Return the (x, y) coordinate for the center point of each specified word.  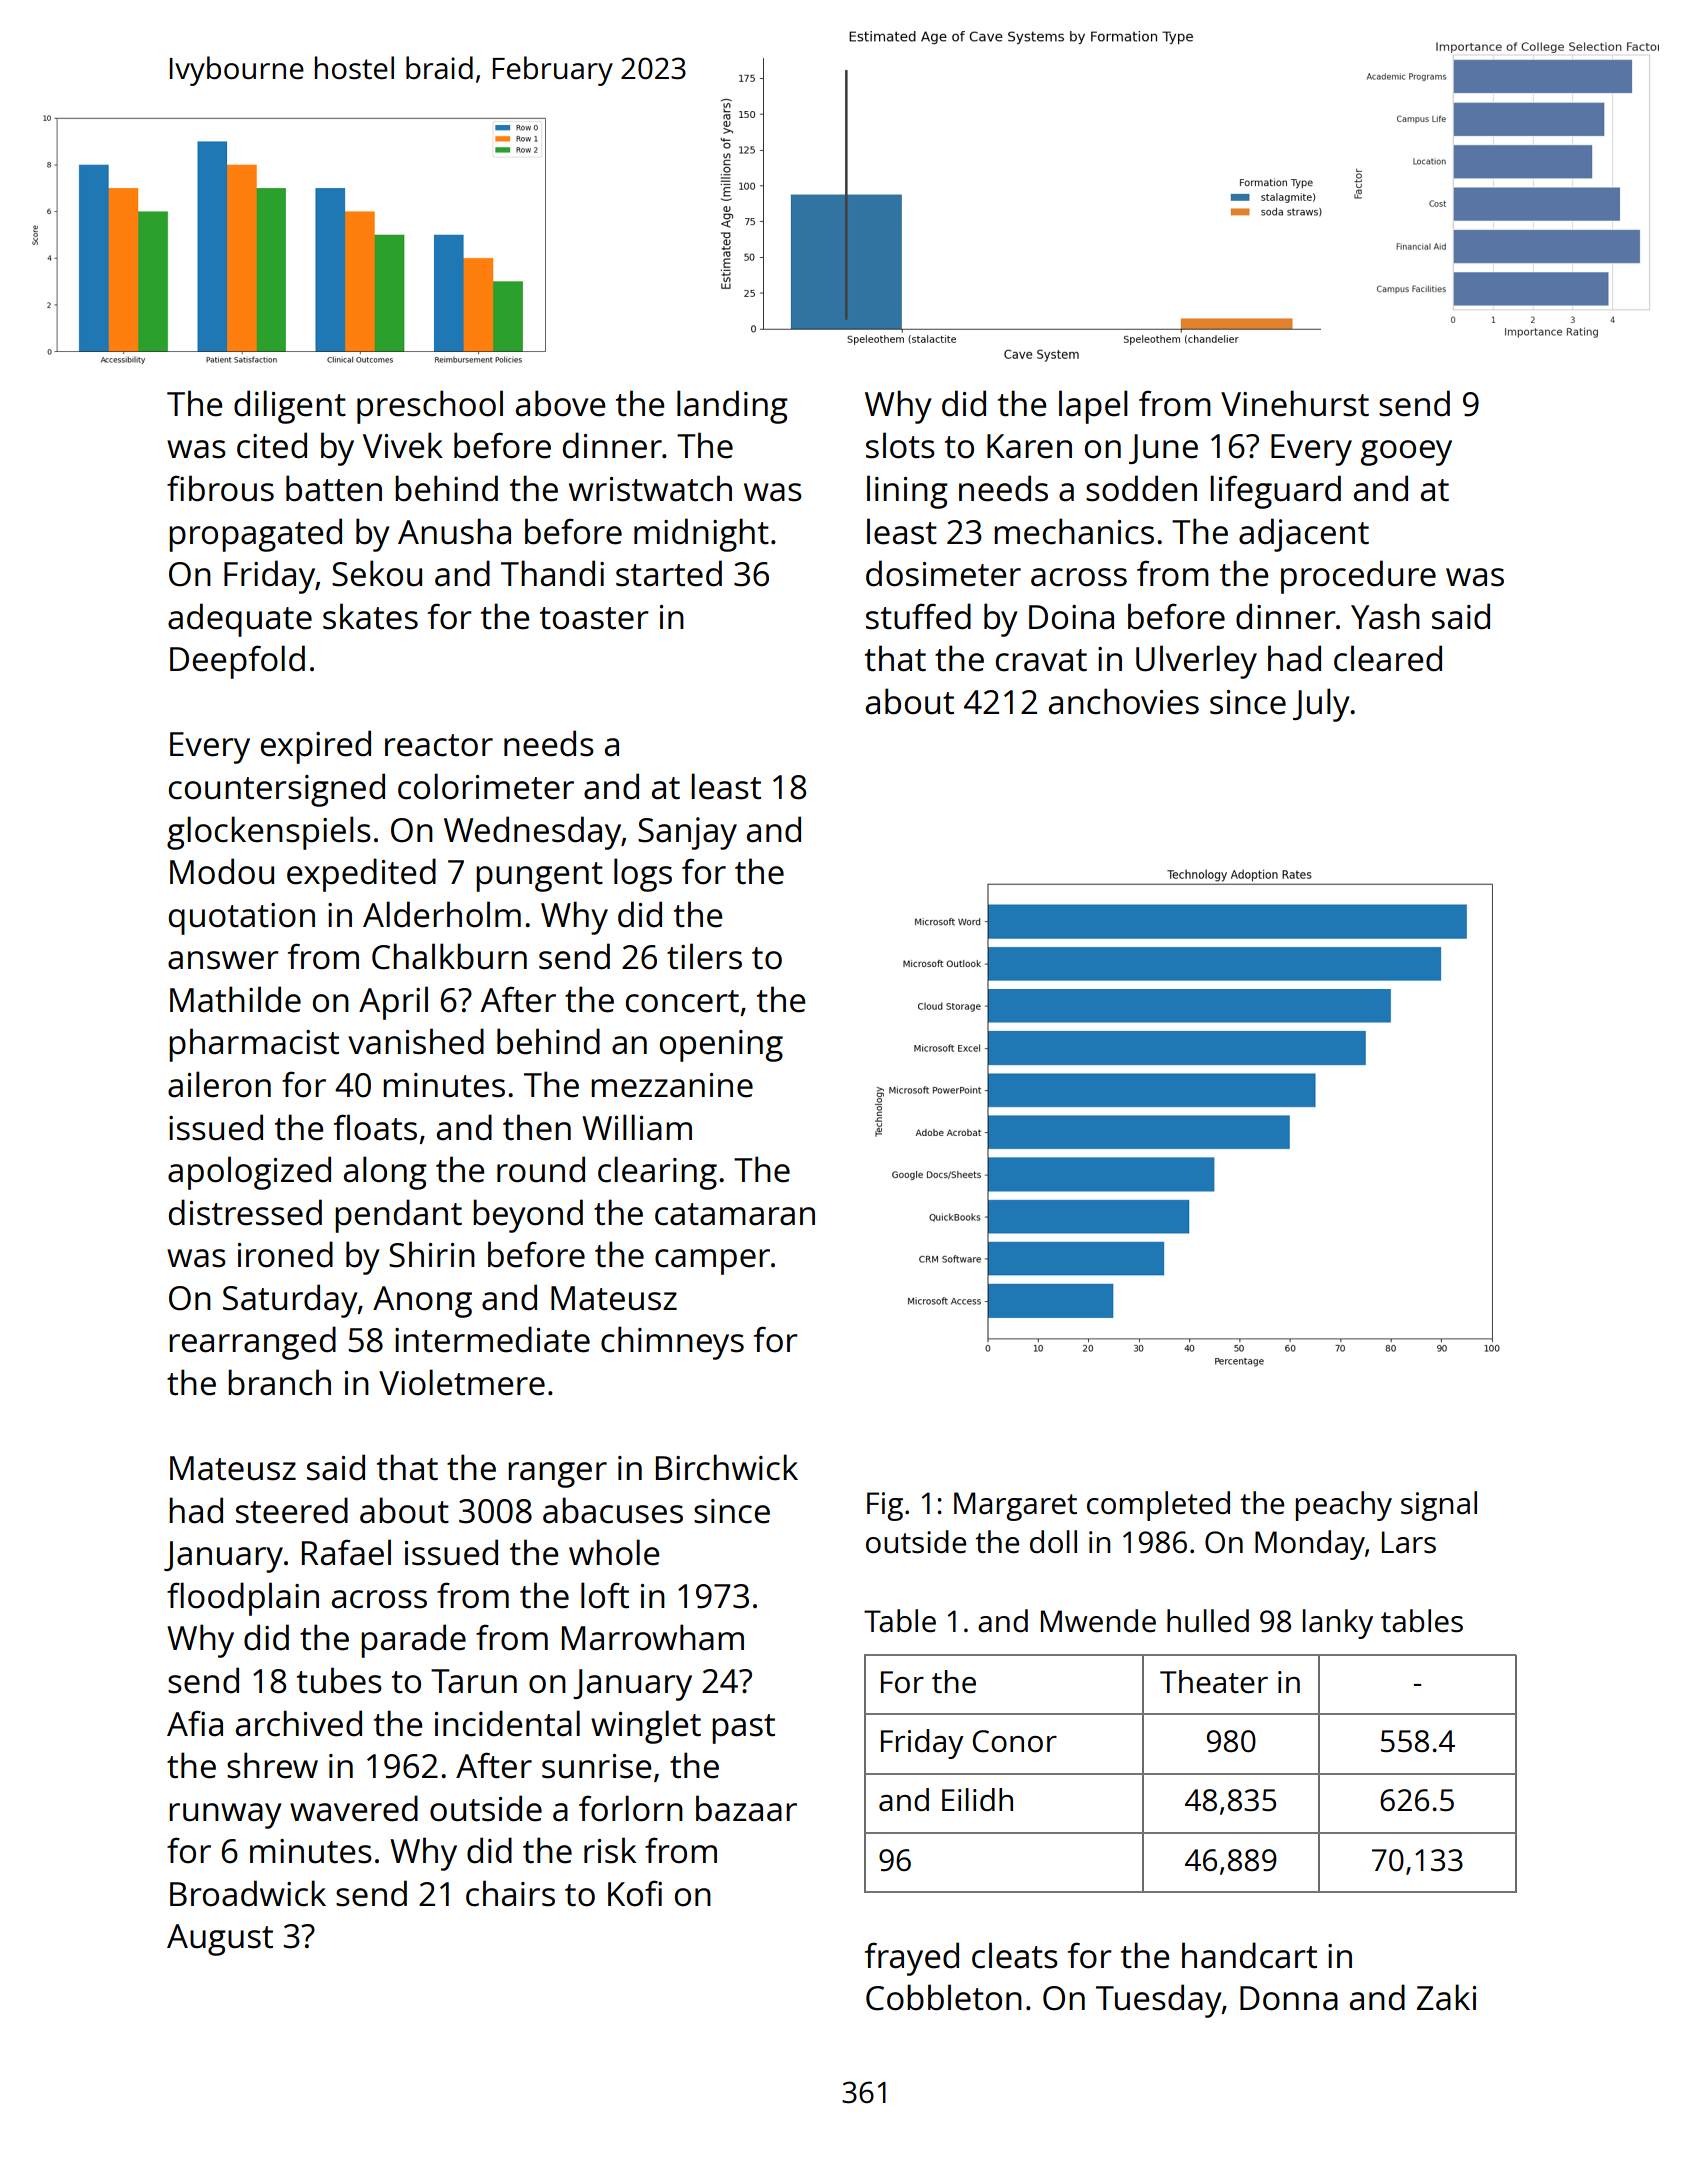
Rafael (346, 1552)
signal (1439, 1506)
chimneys (672, 1343)
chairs (510, 1893)
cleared (1388, 658)
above (560, 403)
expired (316, 747)
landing (732, 407)
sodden (1141, 488)
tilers (704, 956)
